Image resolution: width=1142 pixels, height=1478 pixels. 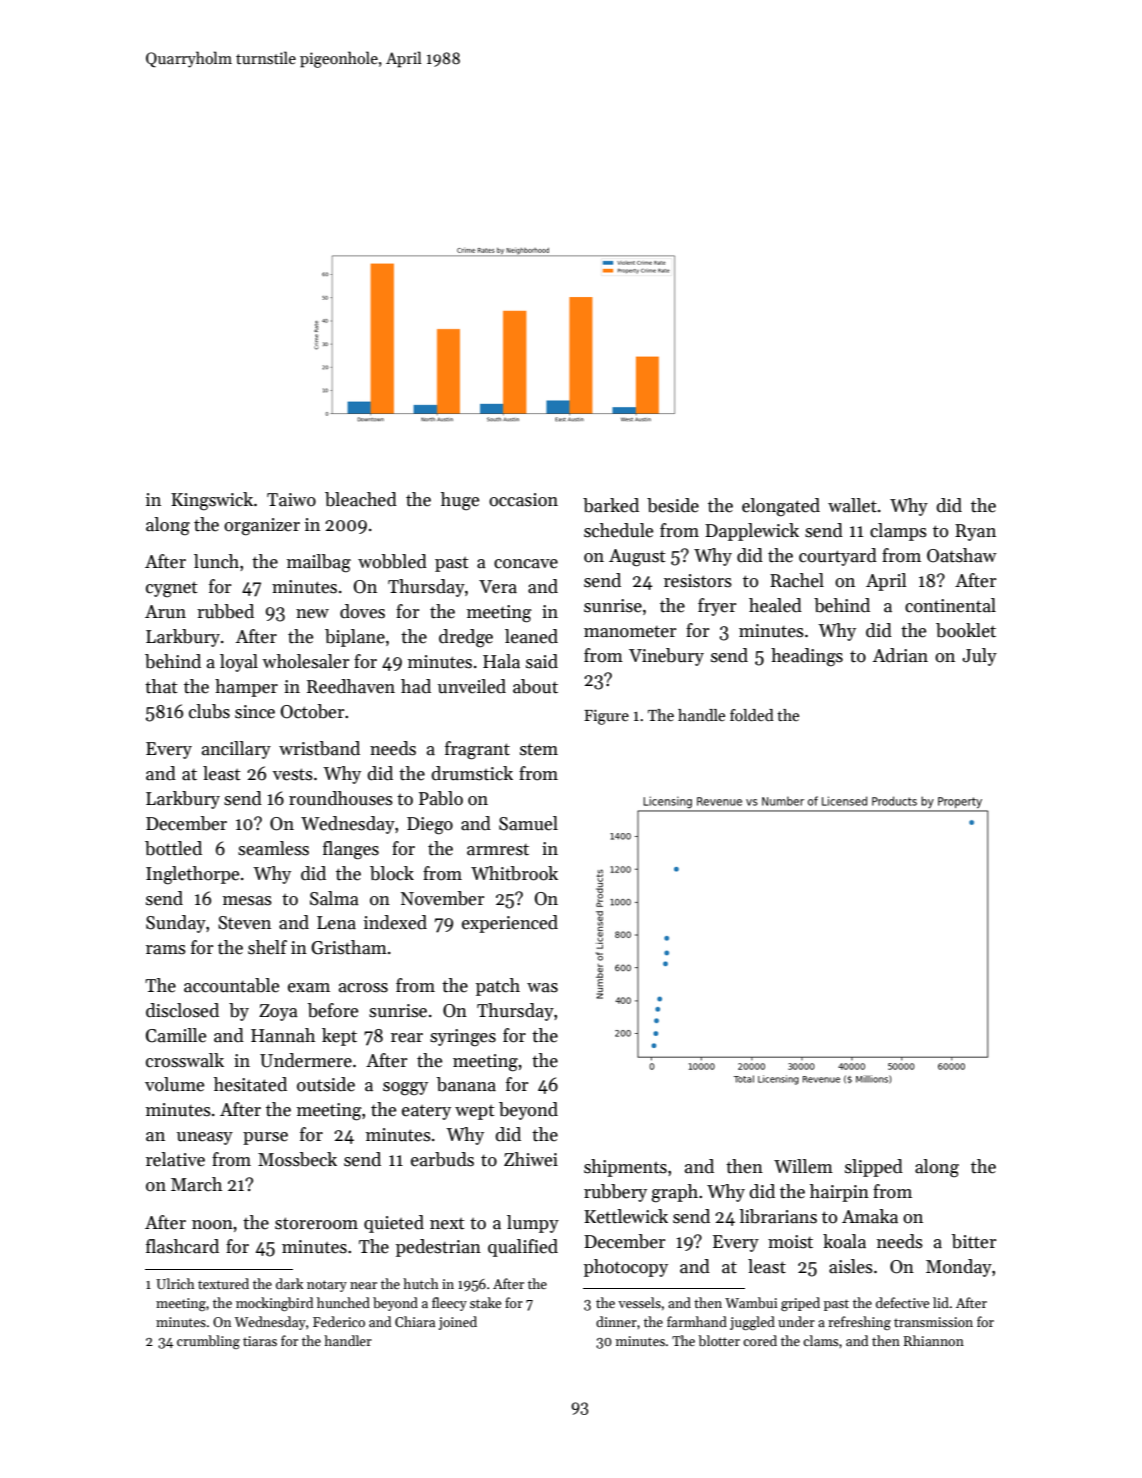 I want to click on wallet, so click(x=852, y=505).
